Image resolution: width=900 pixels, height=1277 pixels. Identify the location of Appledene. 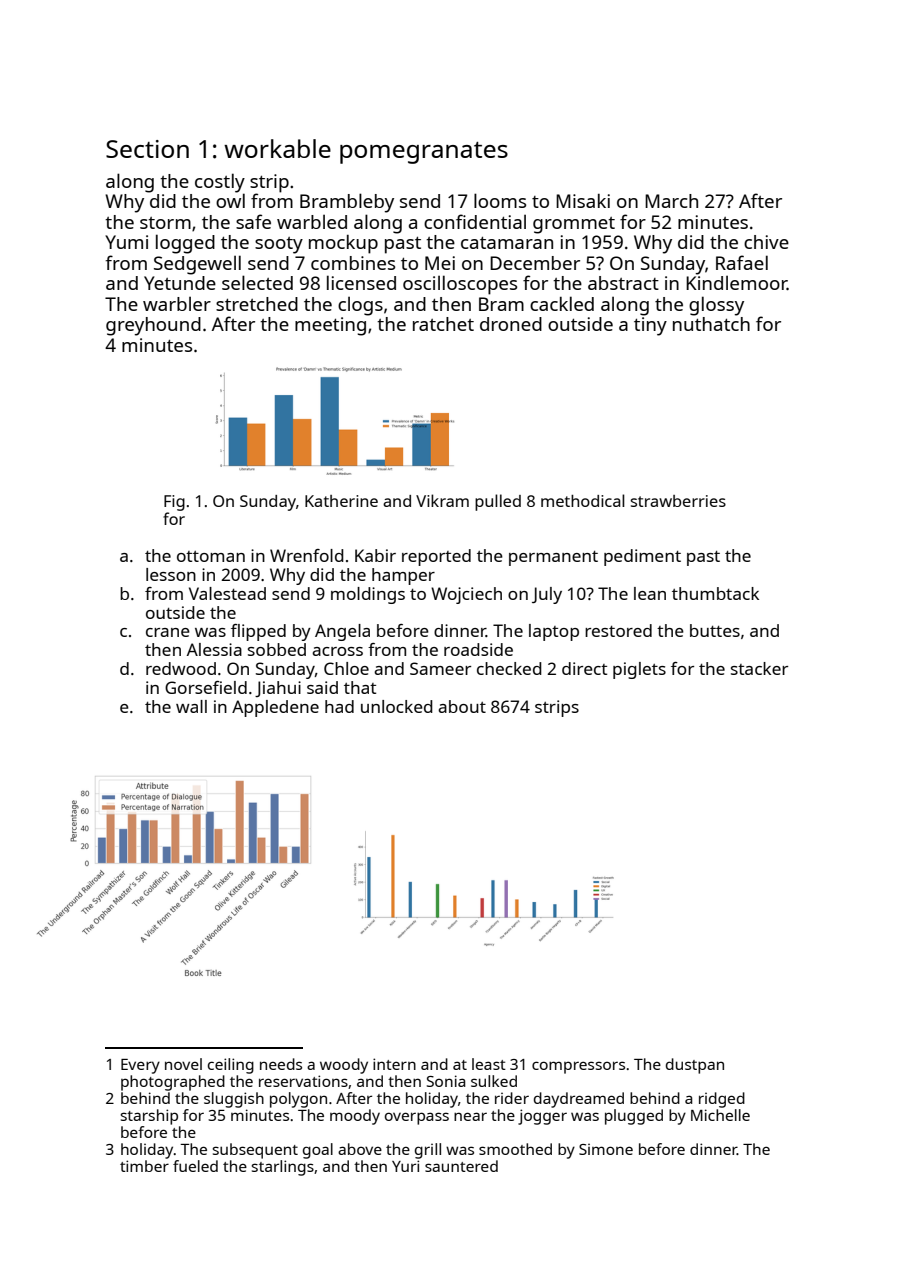
(275, 708).
